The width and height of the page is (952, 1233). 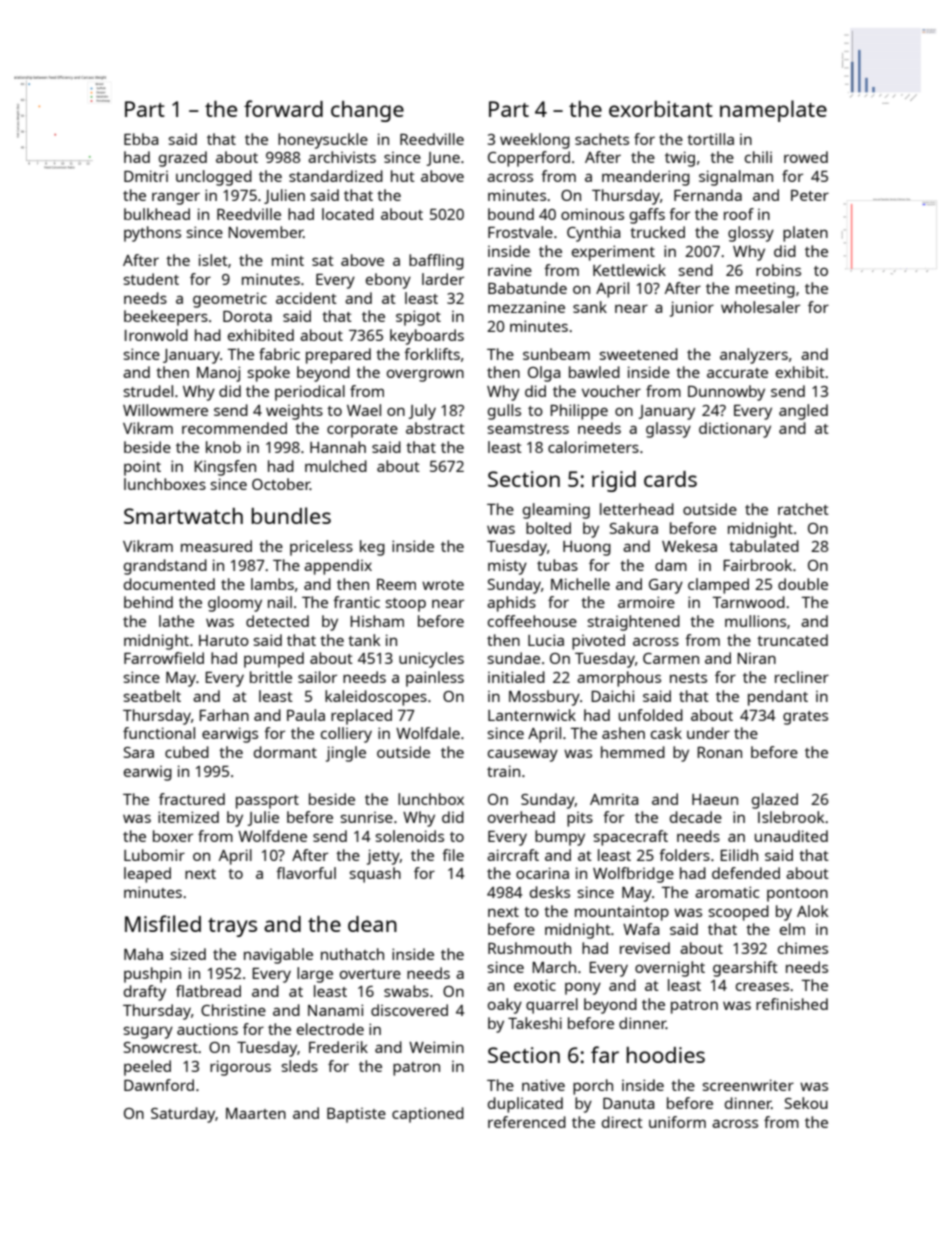 What do you see at coordinates (310, 393) in the page?
I see `periodical` at bounding box center [310, 393].
